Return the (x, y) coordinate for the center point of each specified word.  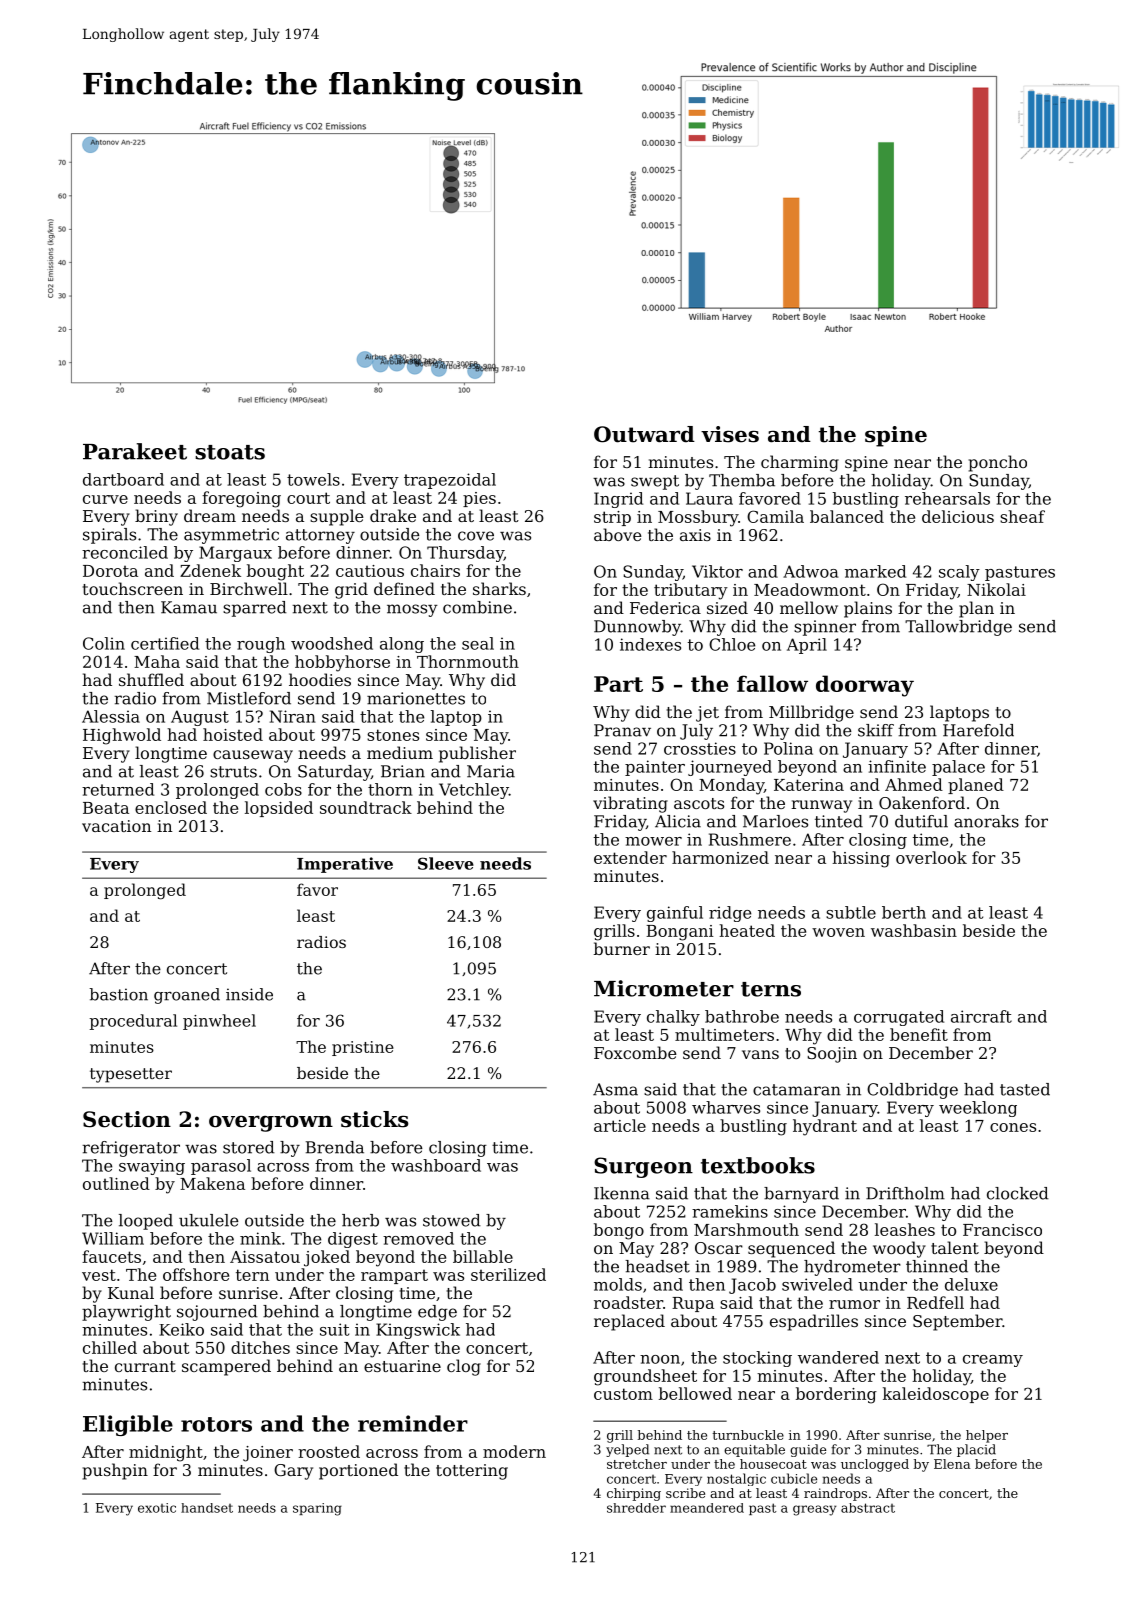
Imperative (345, 865)
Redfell (935, 1302)
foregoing (241, 499)
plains (868, 609)
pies (479, 499)
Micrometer (664, 988)
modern (514, 1451)
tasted (1025, 1089)
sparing (317, 1509)
